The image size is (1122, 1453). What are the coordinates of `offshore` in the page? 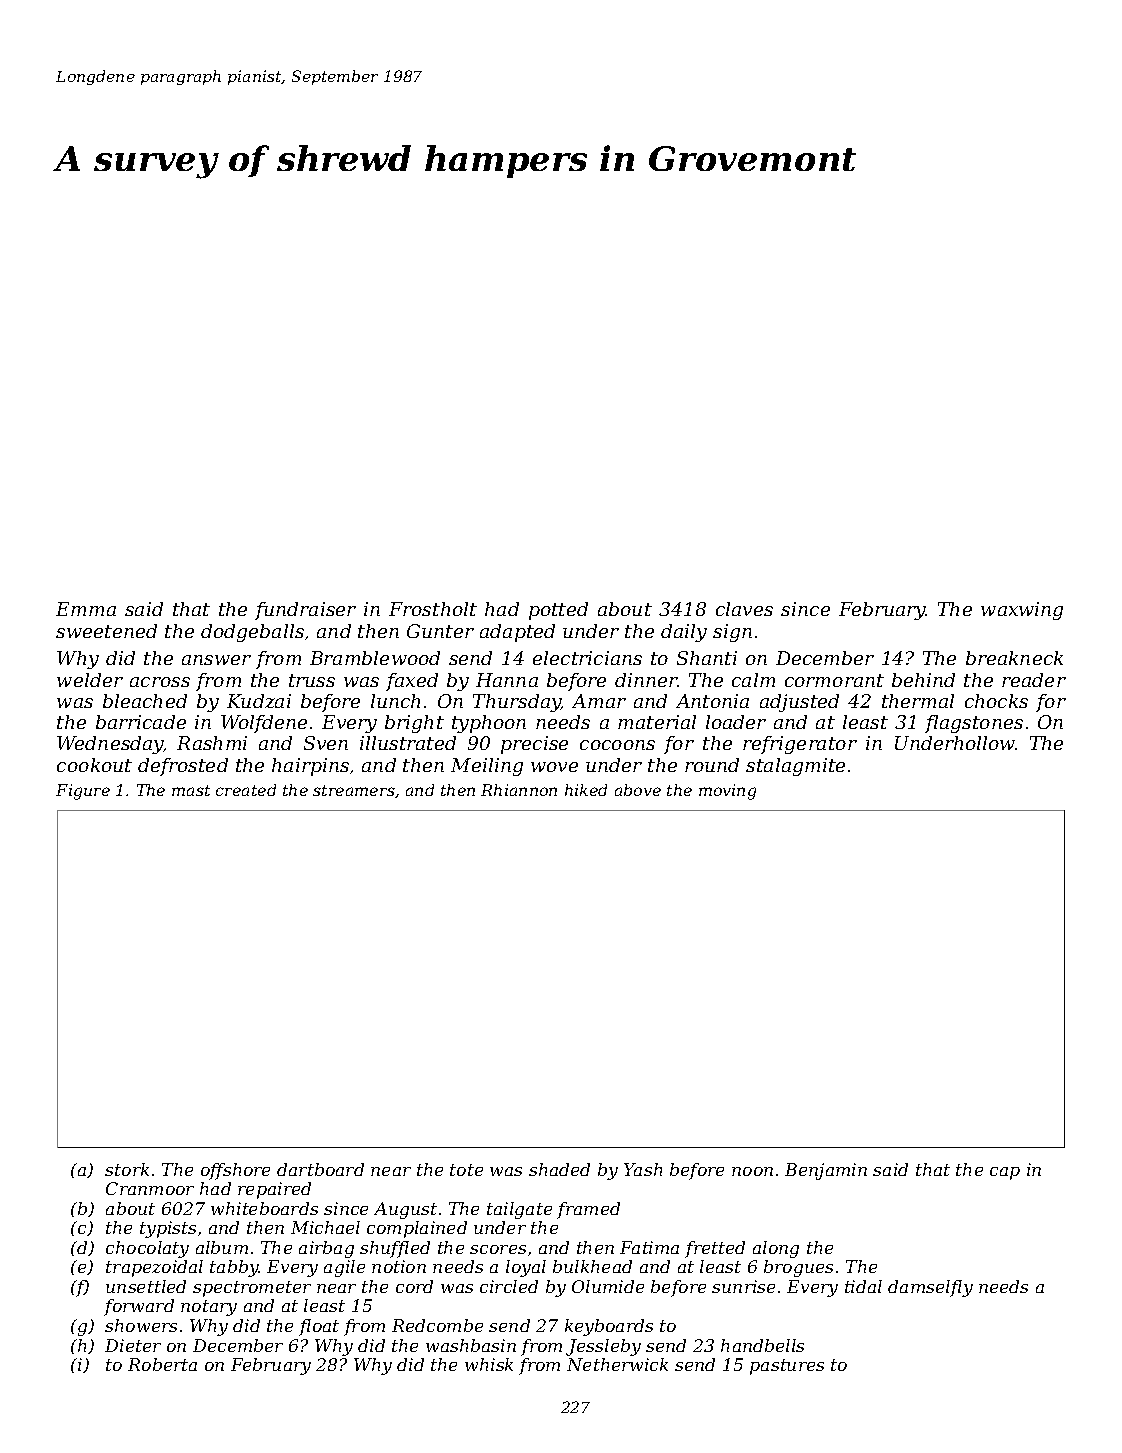 It's located at (235, 1171).
